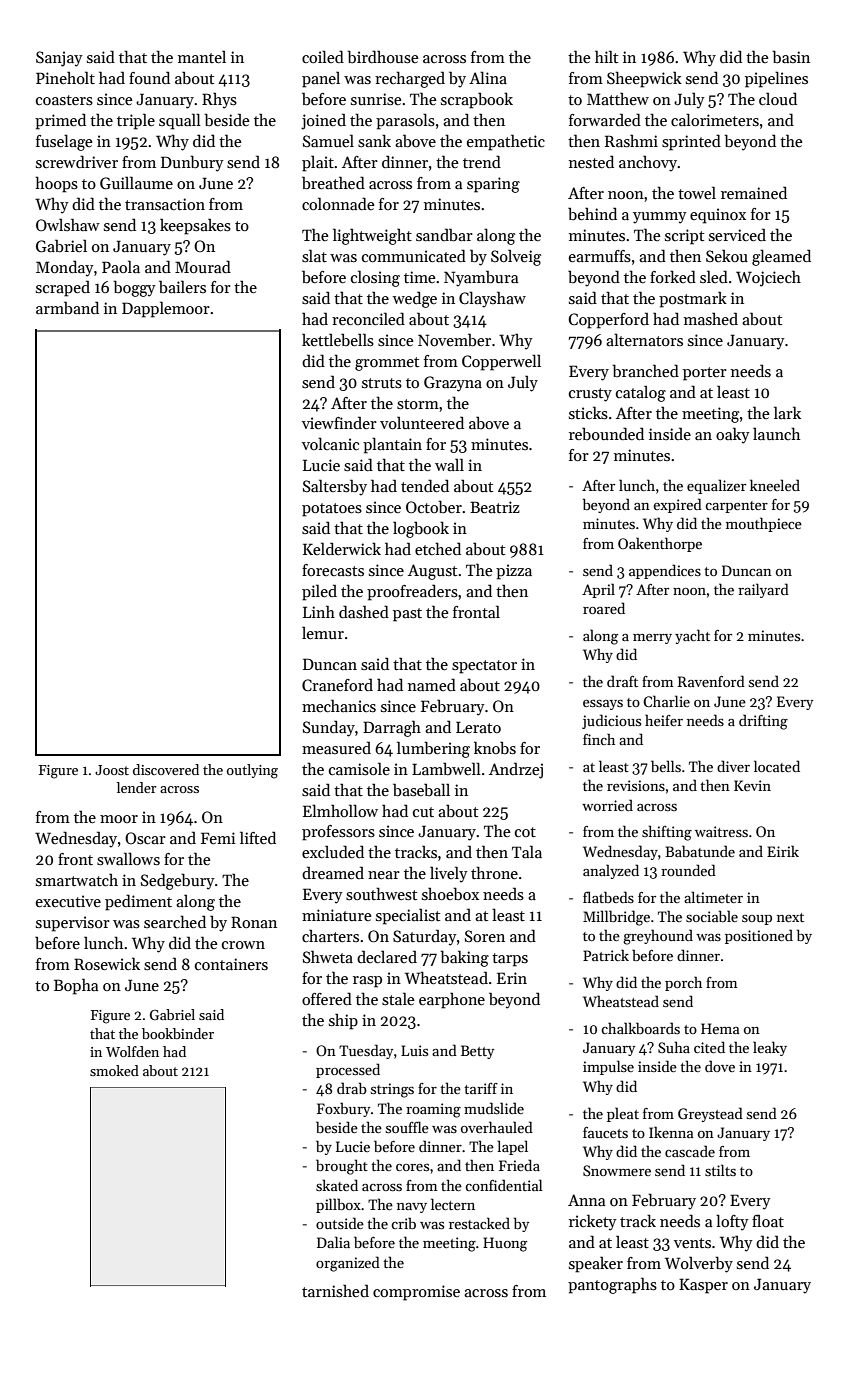  Describe the element at coordinates (703, 1286) in the screenshot. I see `Kasper` at that location.
